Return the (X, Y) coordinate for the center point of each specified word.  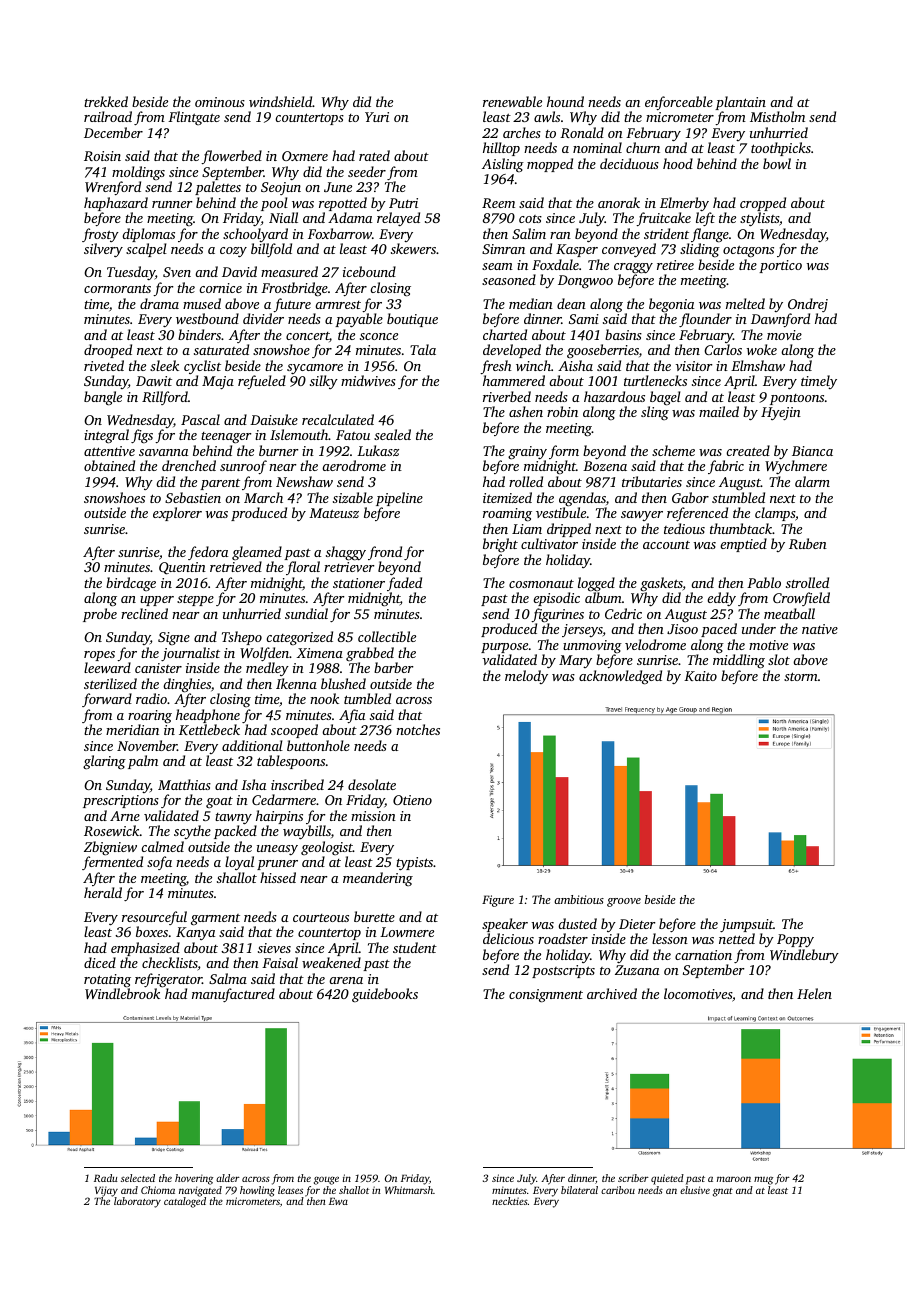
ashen (526, 411)
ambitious (579, 899)
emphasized (145, 949)
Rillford (165, 398)
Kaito (700, 676)
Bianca (812, 451)
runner (172, 204)
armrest (338, 305)
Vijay (106, 1191)
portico (780, 266)
